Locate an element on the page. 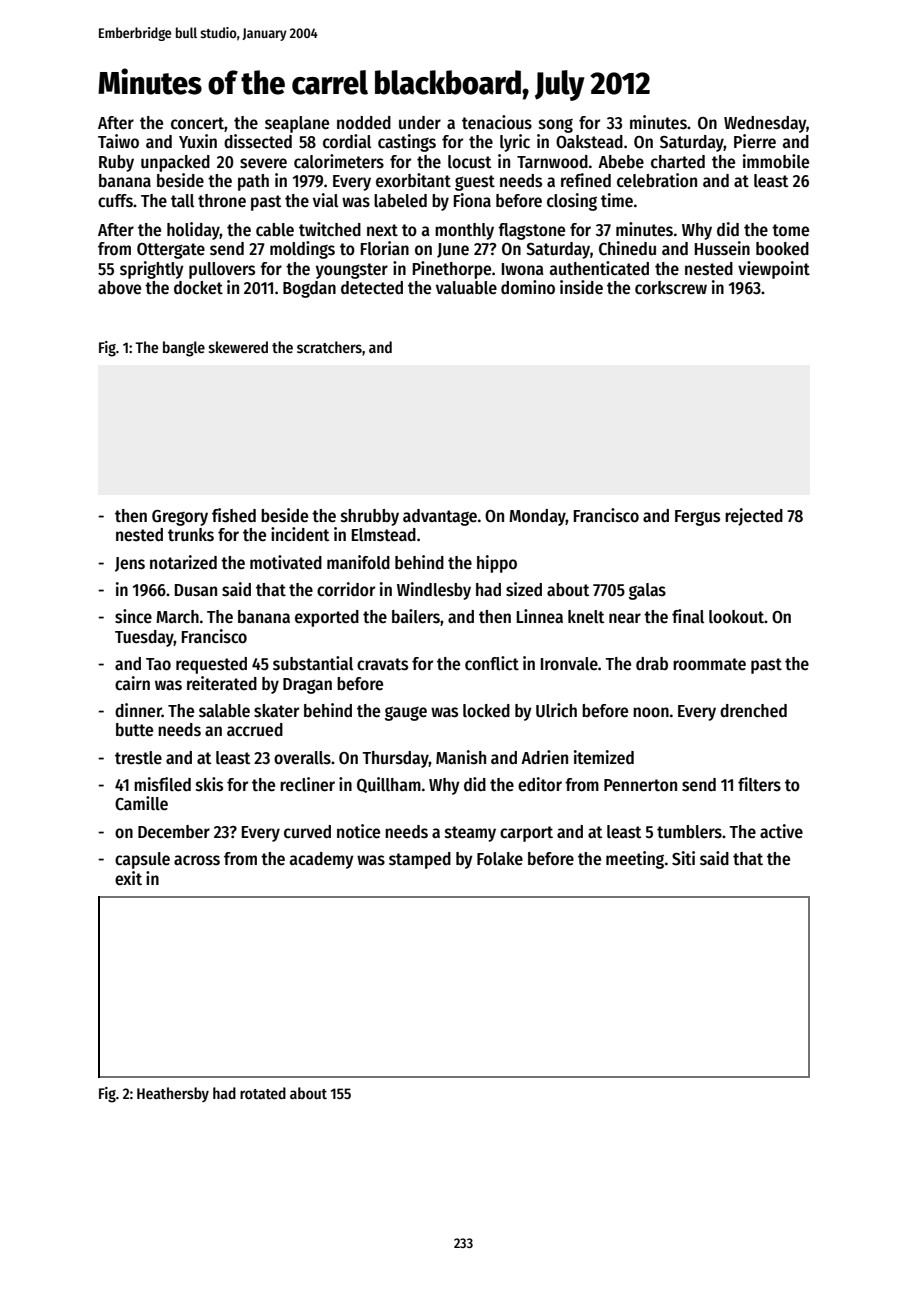  Adrien is located at coordinates (544, 757).
